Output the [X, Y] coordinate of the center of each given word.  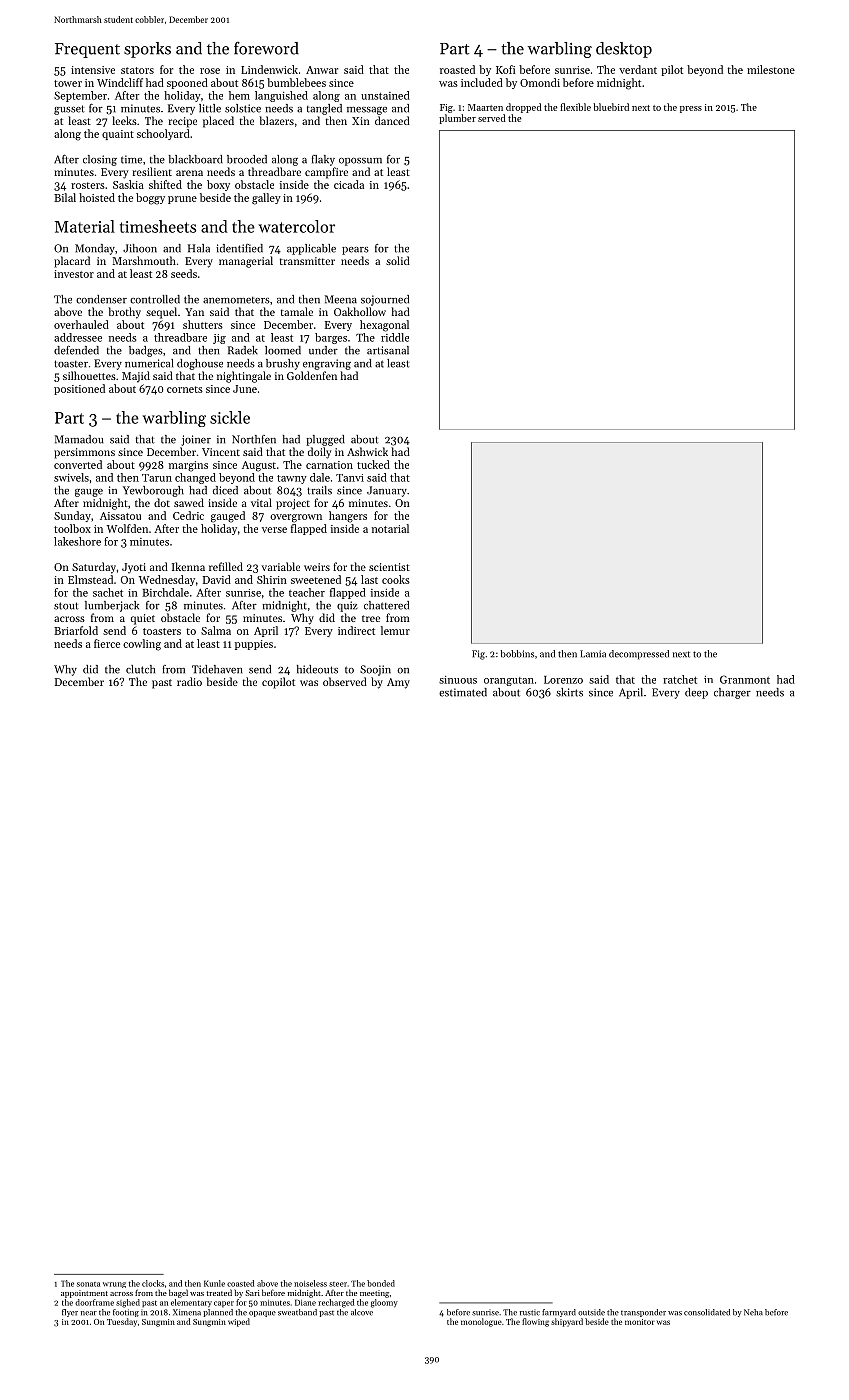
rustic [530, 1313]
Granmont [745, 679]
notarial [390, 528]
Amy [398, 683]
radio [189, 681]
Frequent [87, 50]
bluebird [611, 107]
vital [261, 502]
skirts [569, 692]
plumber [457, 119]
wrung [114, 1285]
